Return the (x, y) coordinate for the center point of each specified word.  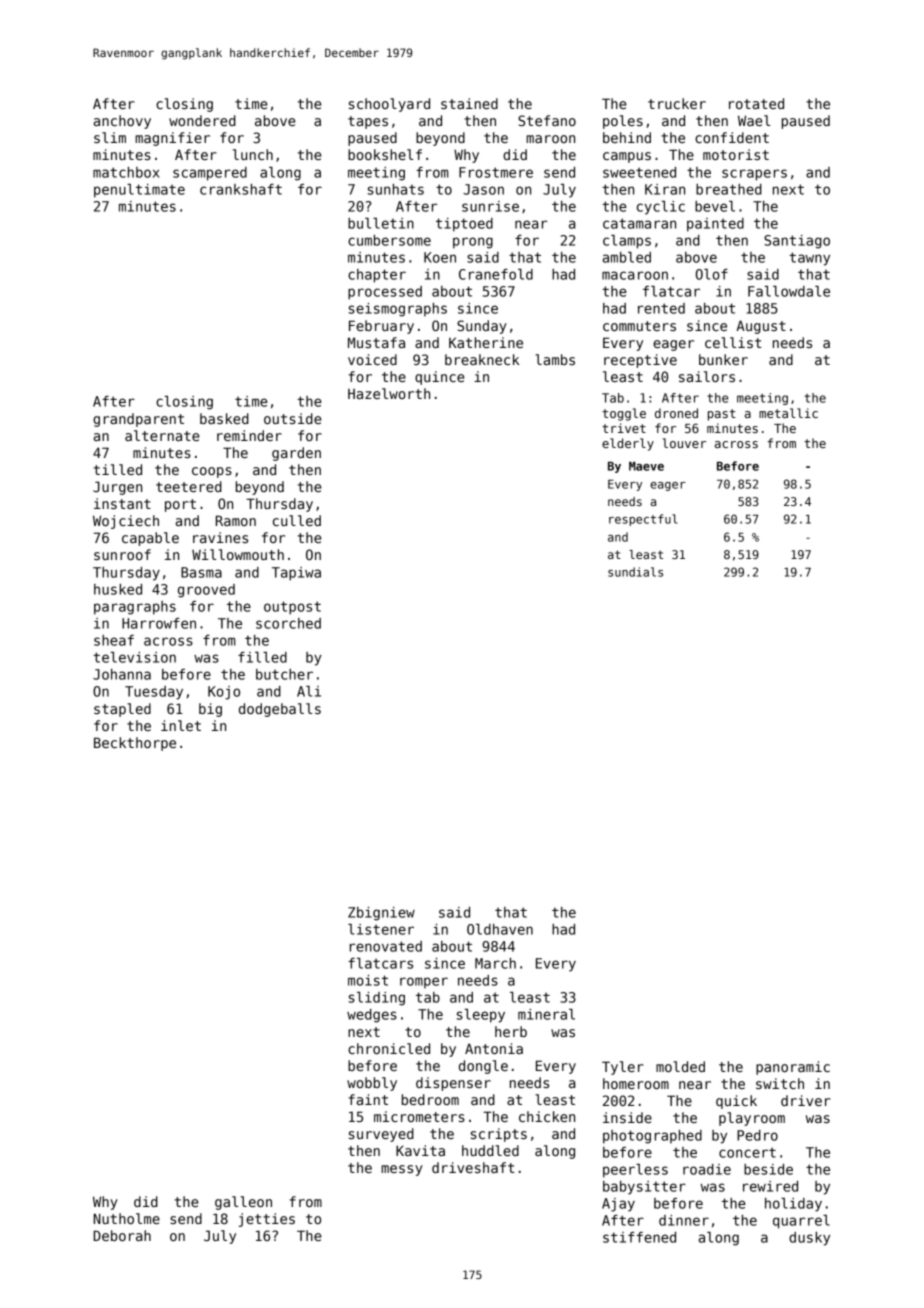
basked (224, 418)
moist (368, 980)
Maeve (646, 466)
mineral (546, 1014)
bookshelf (385, 154)
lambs (555, 359)
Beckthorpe (135, 744)
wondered (202, 120)
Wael (754, 120)
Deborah (122, 1235)
